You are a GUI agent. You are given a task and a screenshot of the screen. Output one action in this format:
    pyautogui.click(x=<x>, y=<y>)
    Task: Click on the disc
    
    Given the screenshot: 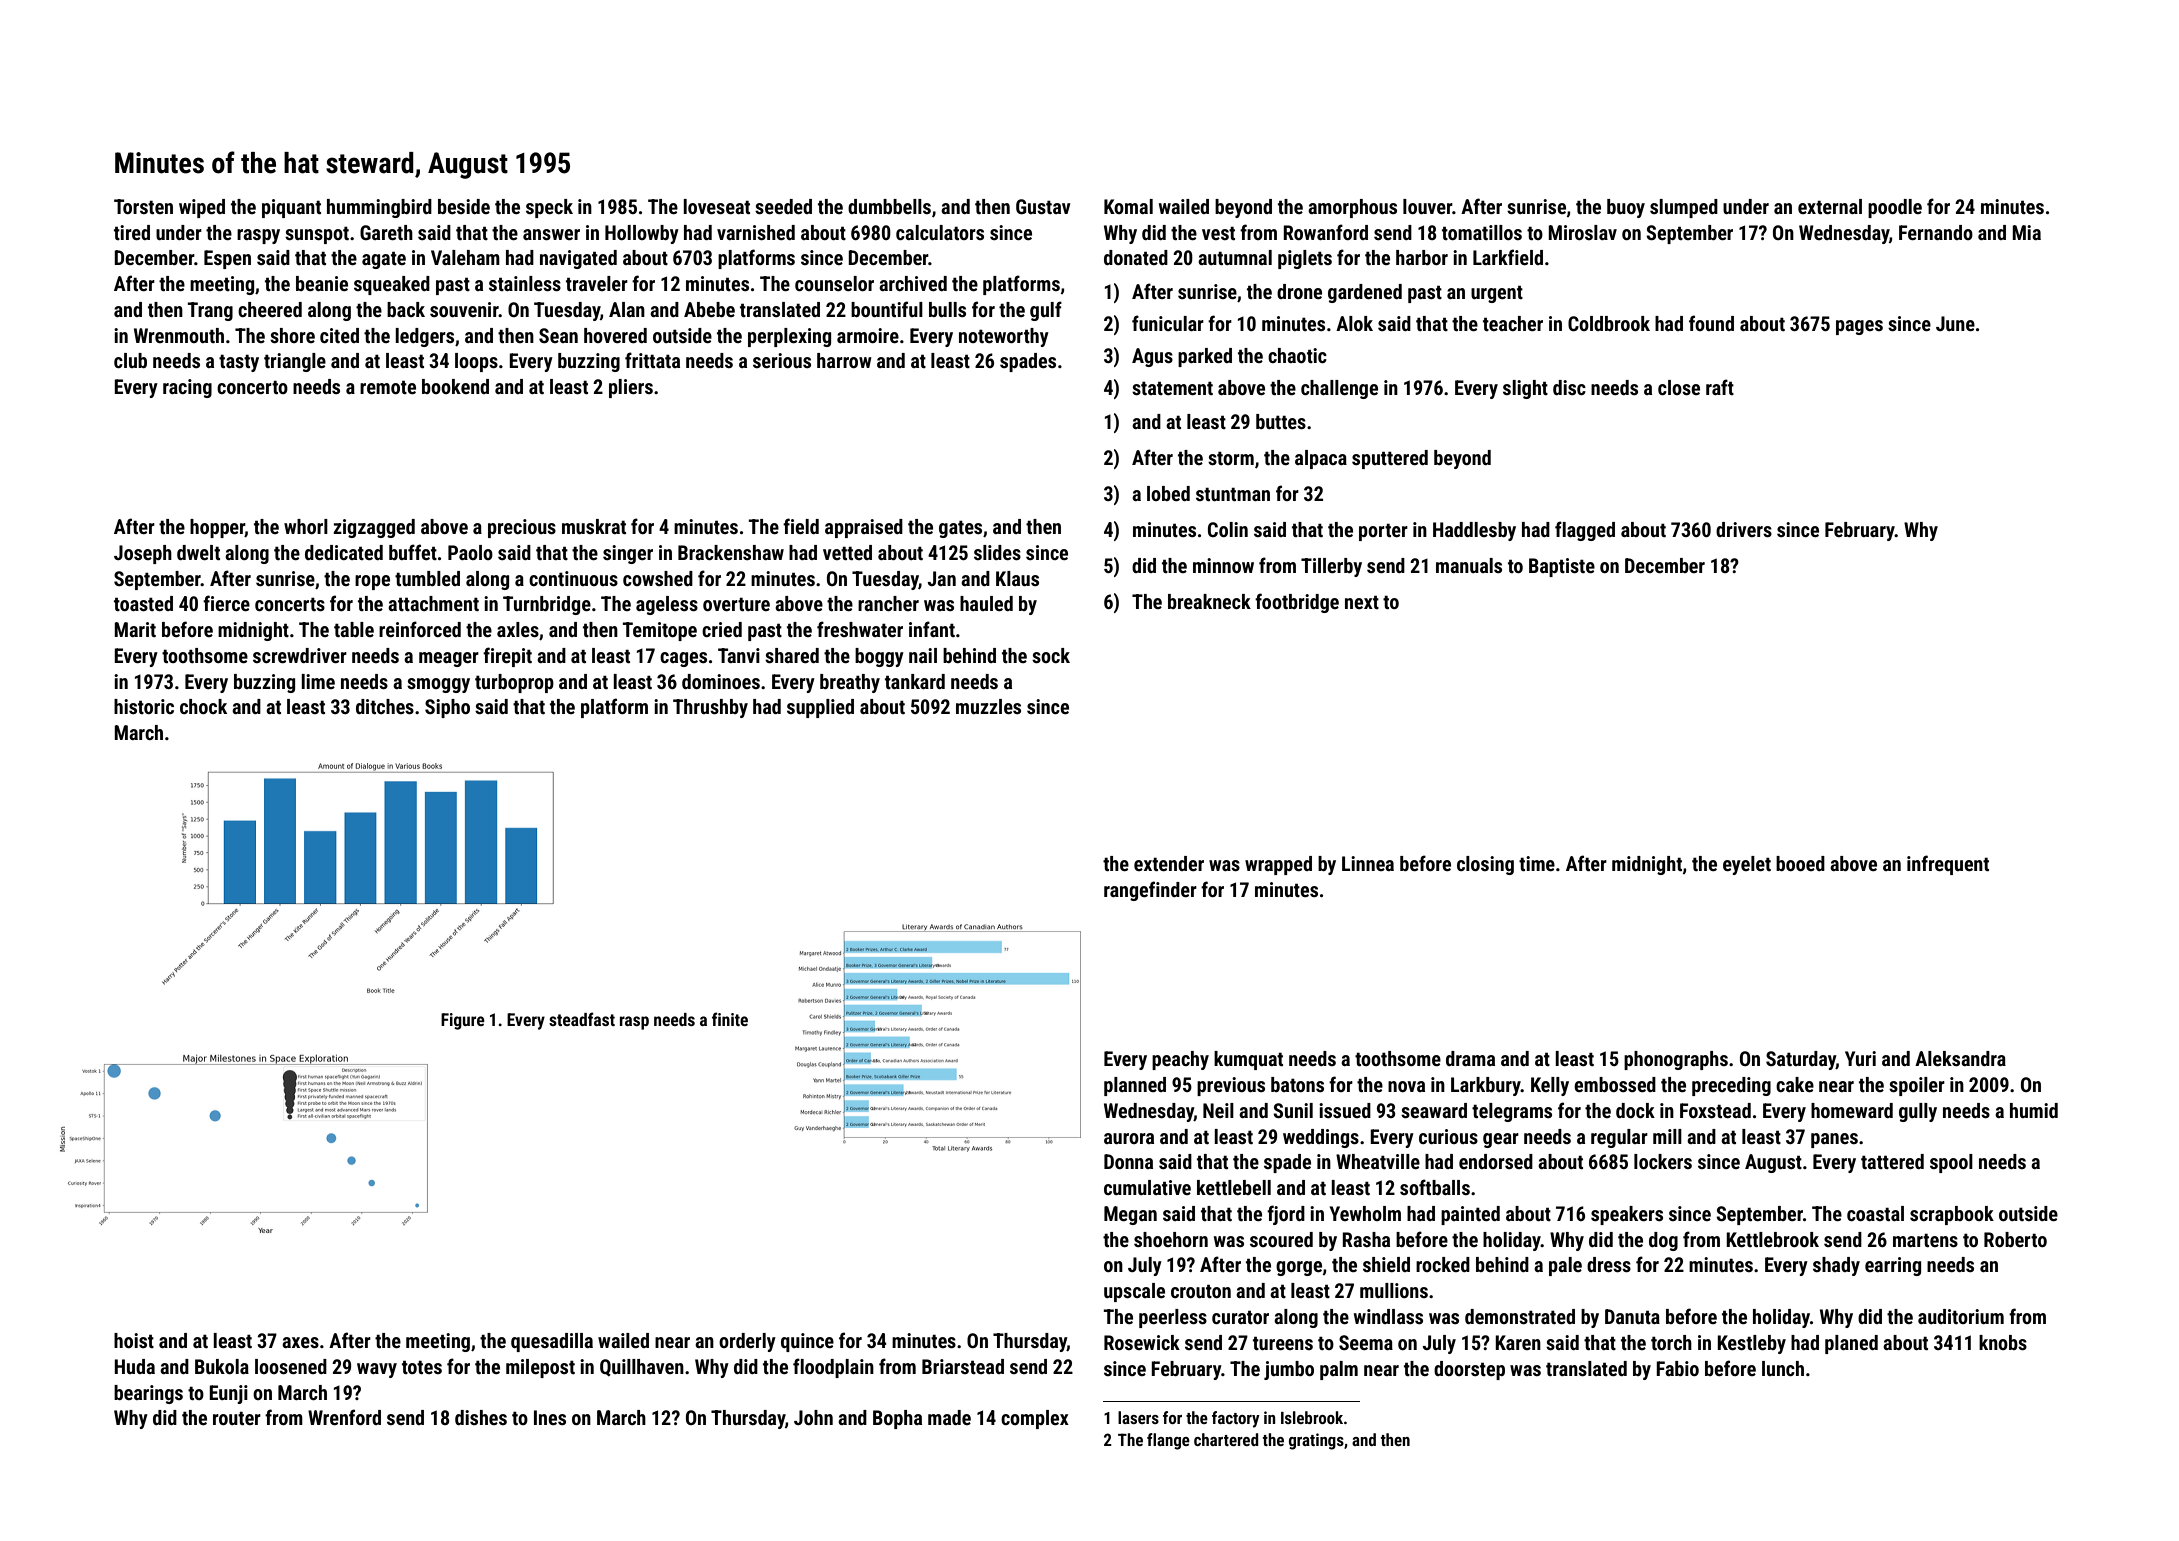 What is the action you would take?
    pyautogui.click(x=1569, y=387)
